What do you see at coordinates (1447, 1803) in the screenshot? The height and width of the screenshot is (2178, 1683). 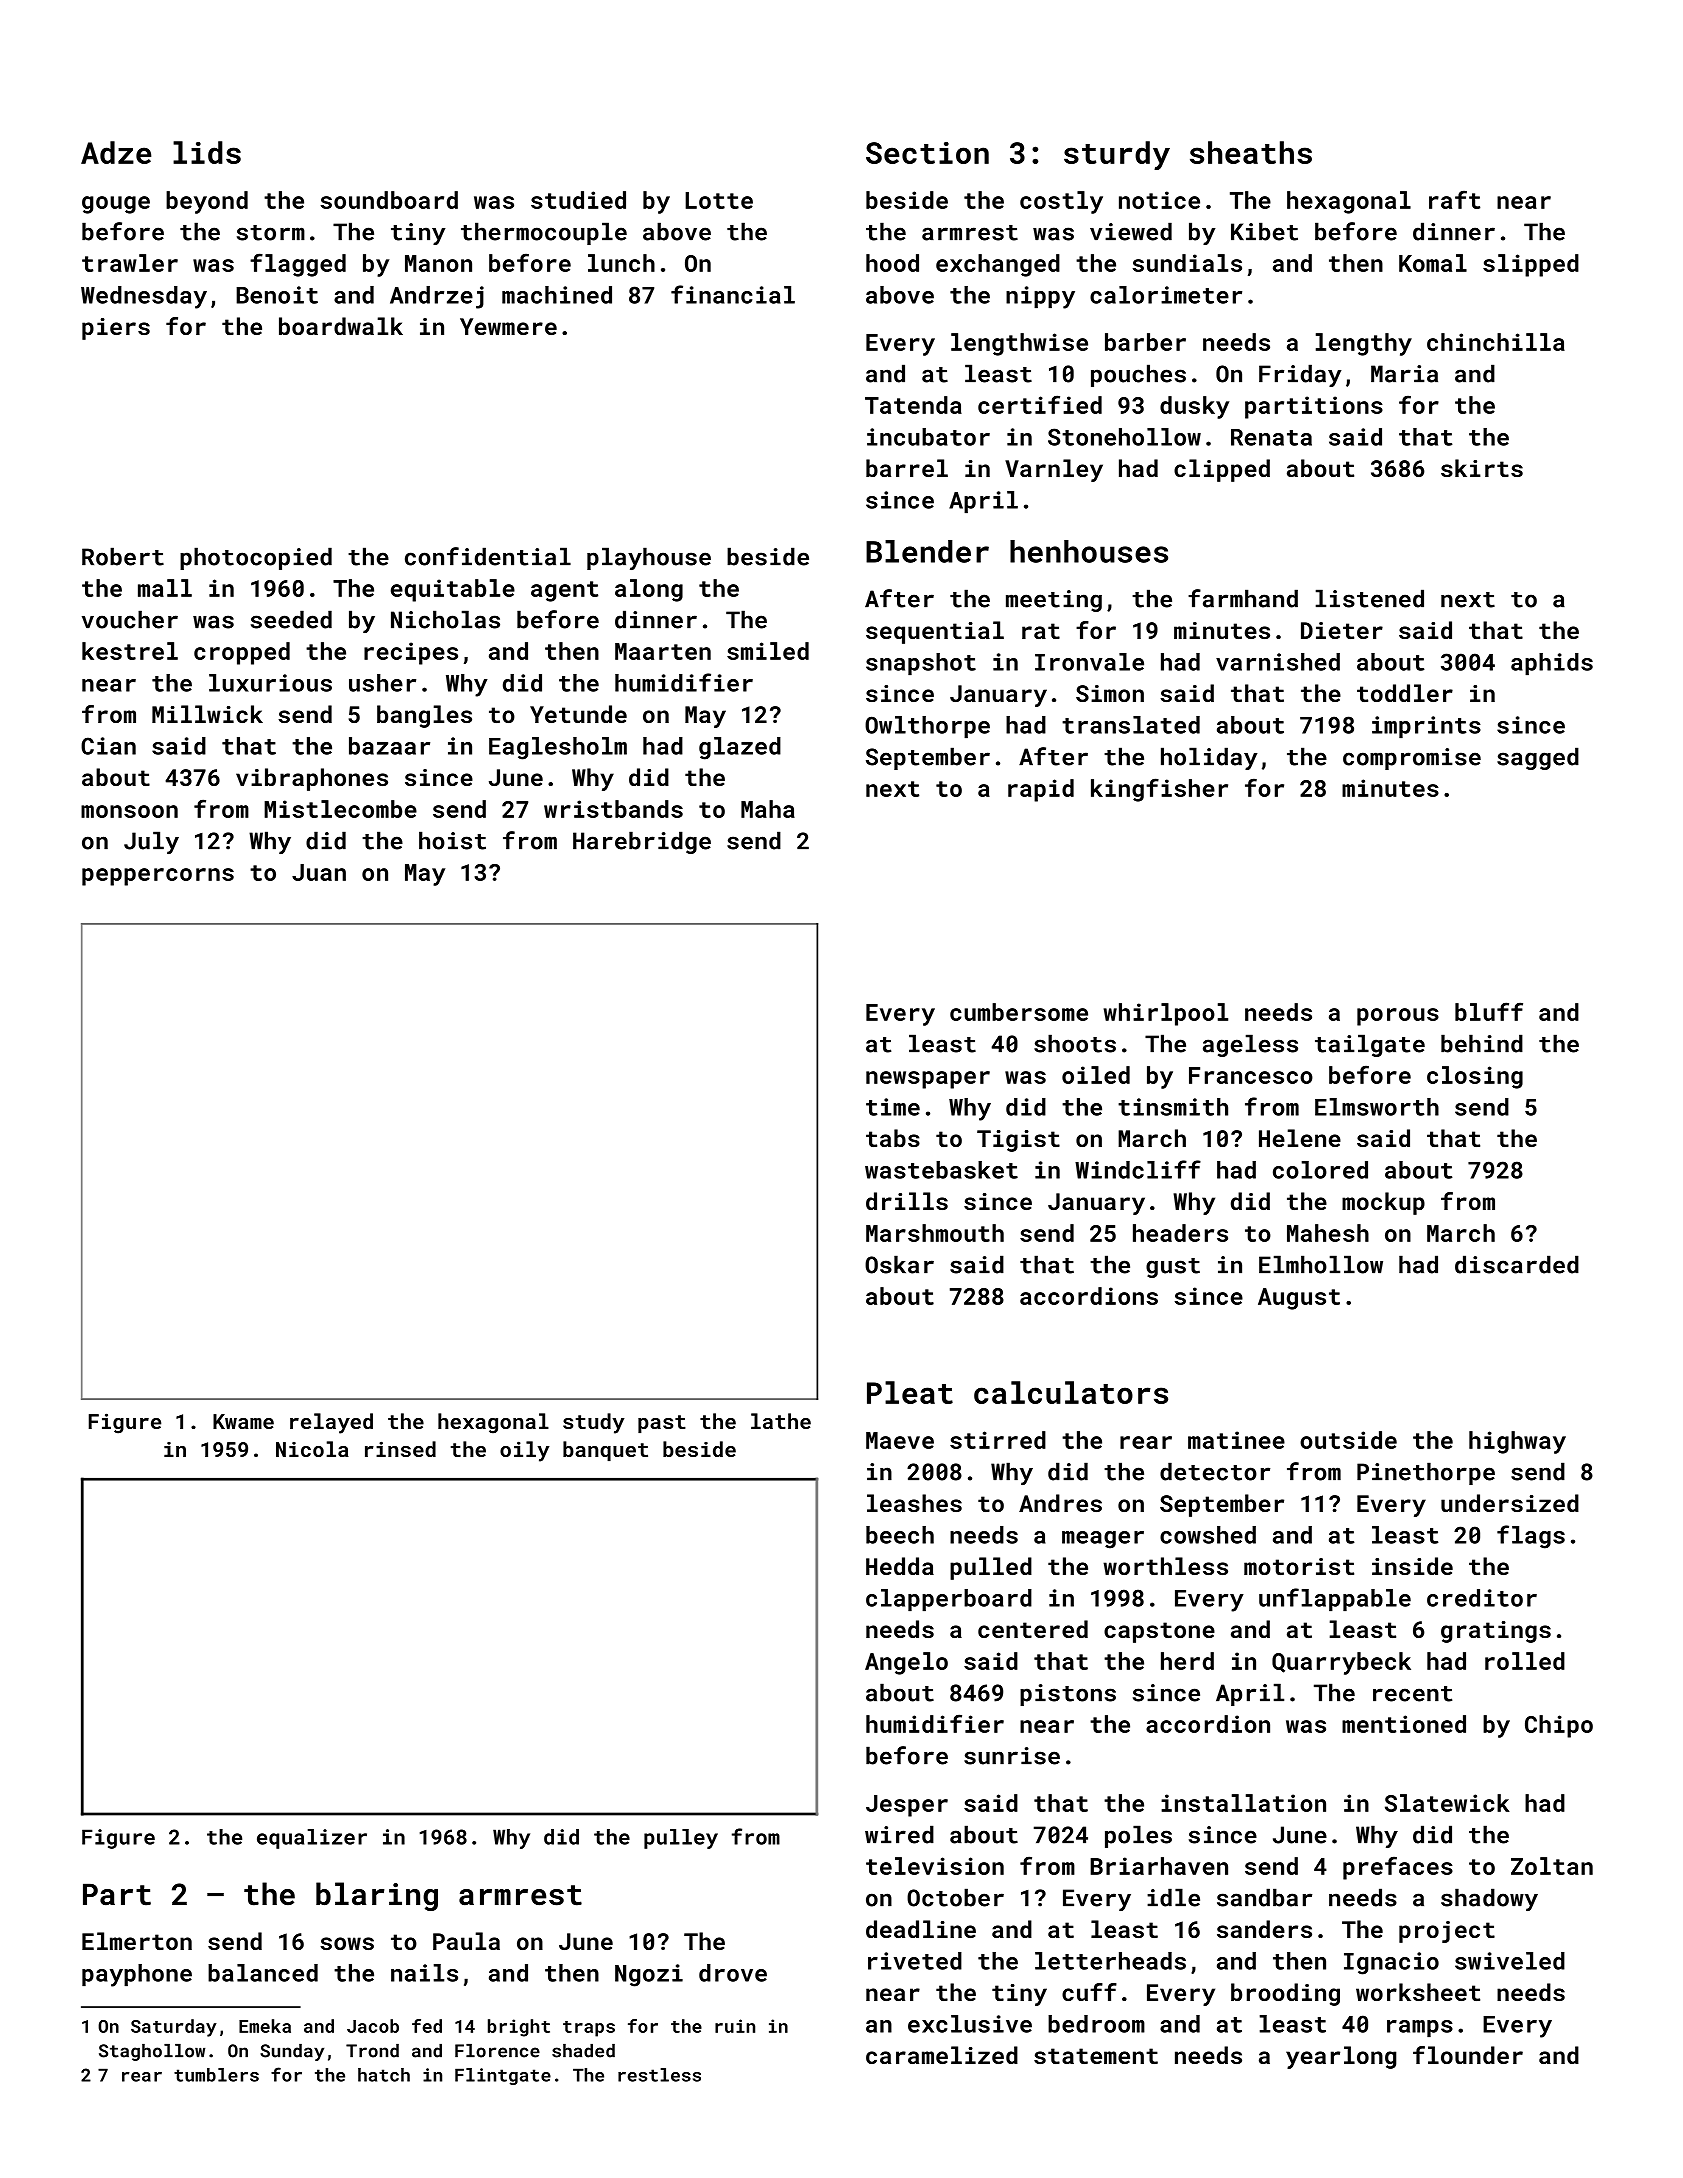 I see `Slatewick` at bounding box center [1447, 1803].
